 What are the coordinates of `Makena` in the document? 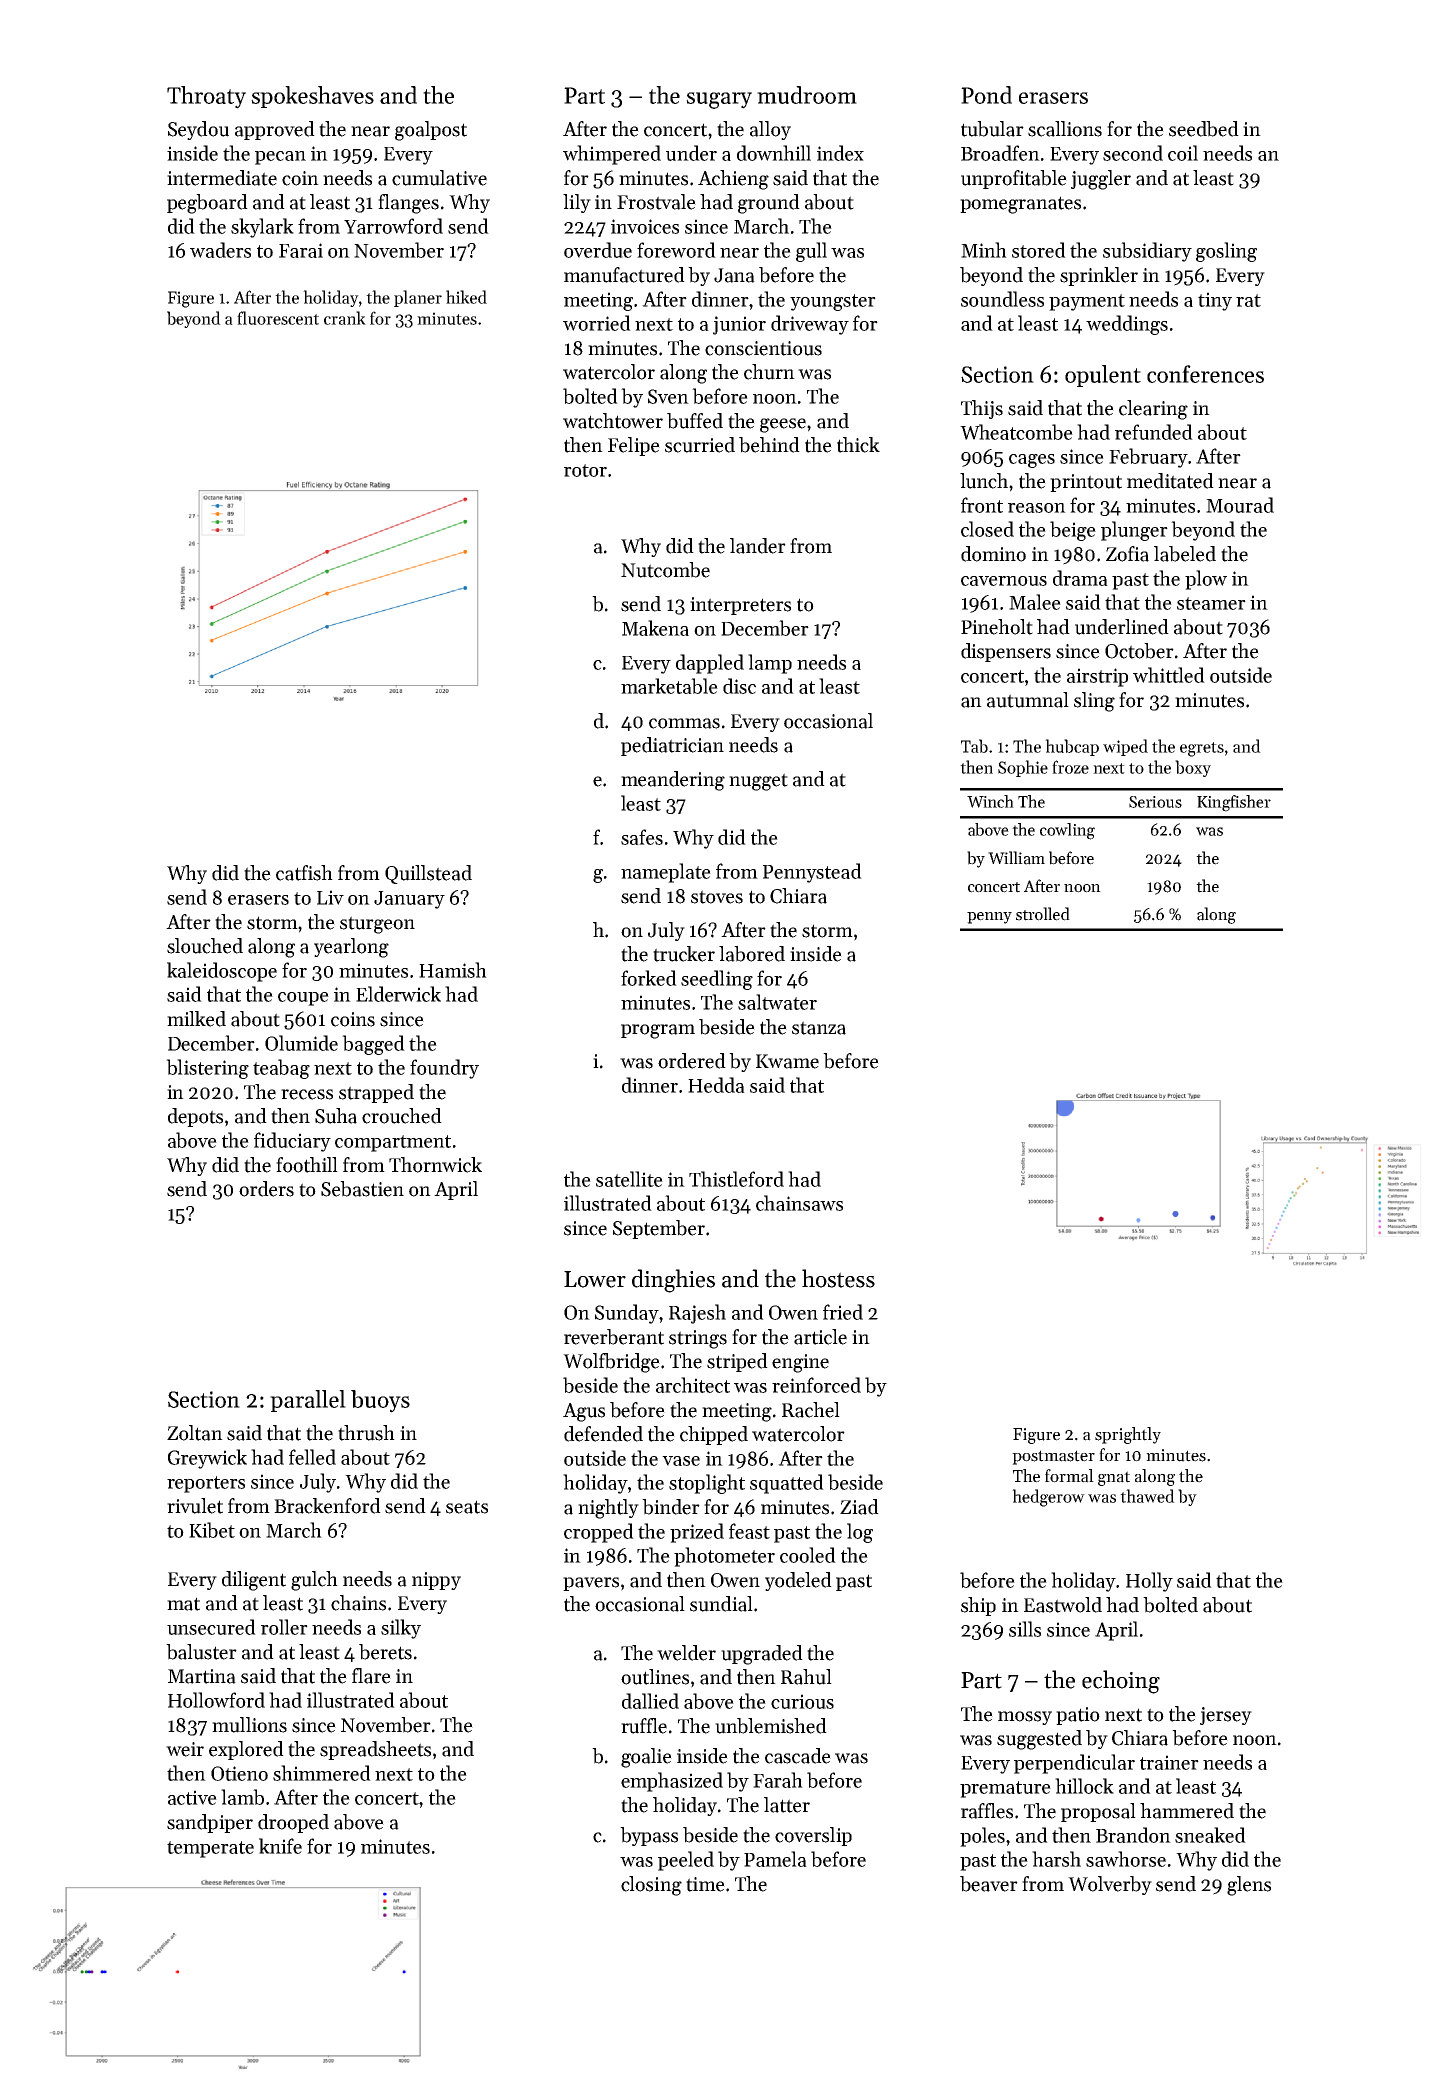 It's located at (655, 628).
